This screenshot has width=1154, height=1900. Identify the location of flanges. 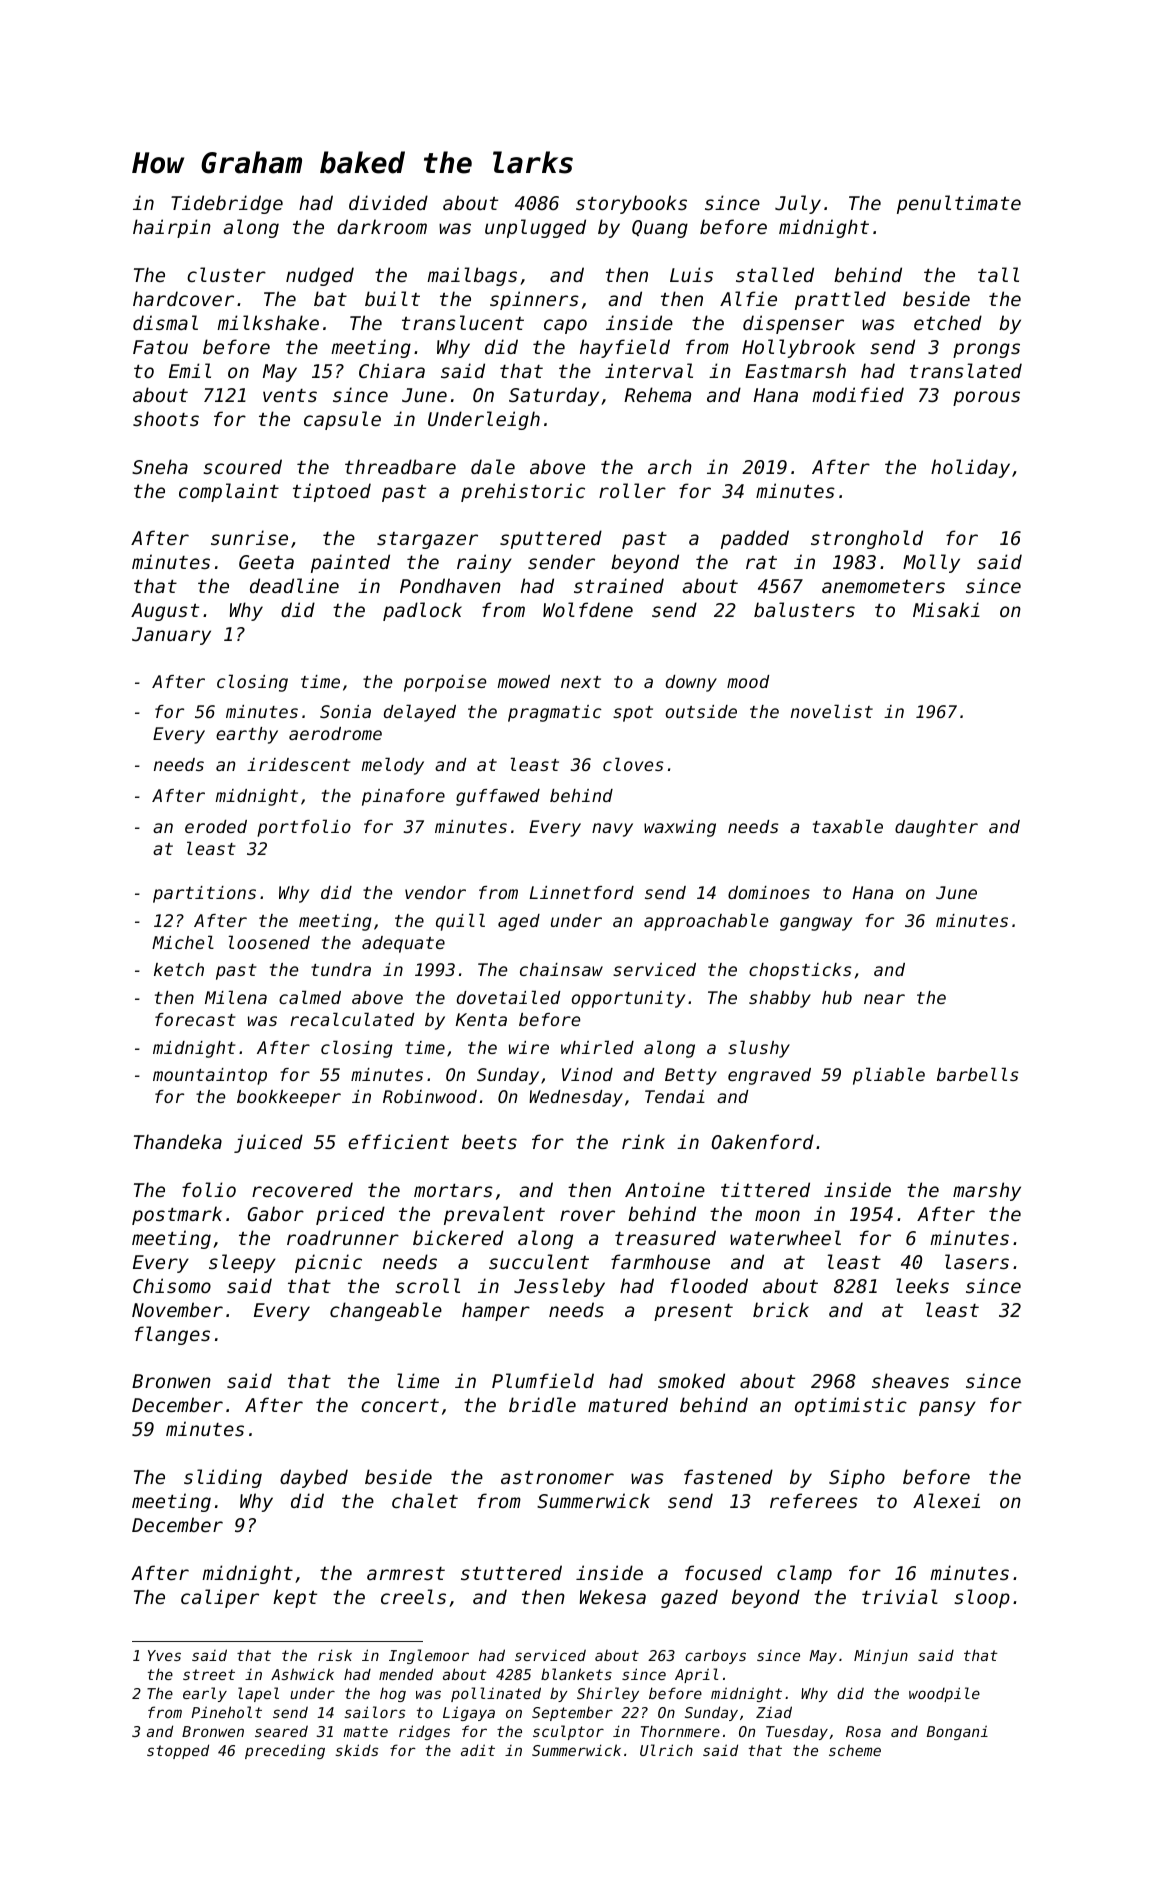
(172, 1335).
